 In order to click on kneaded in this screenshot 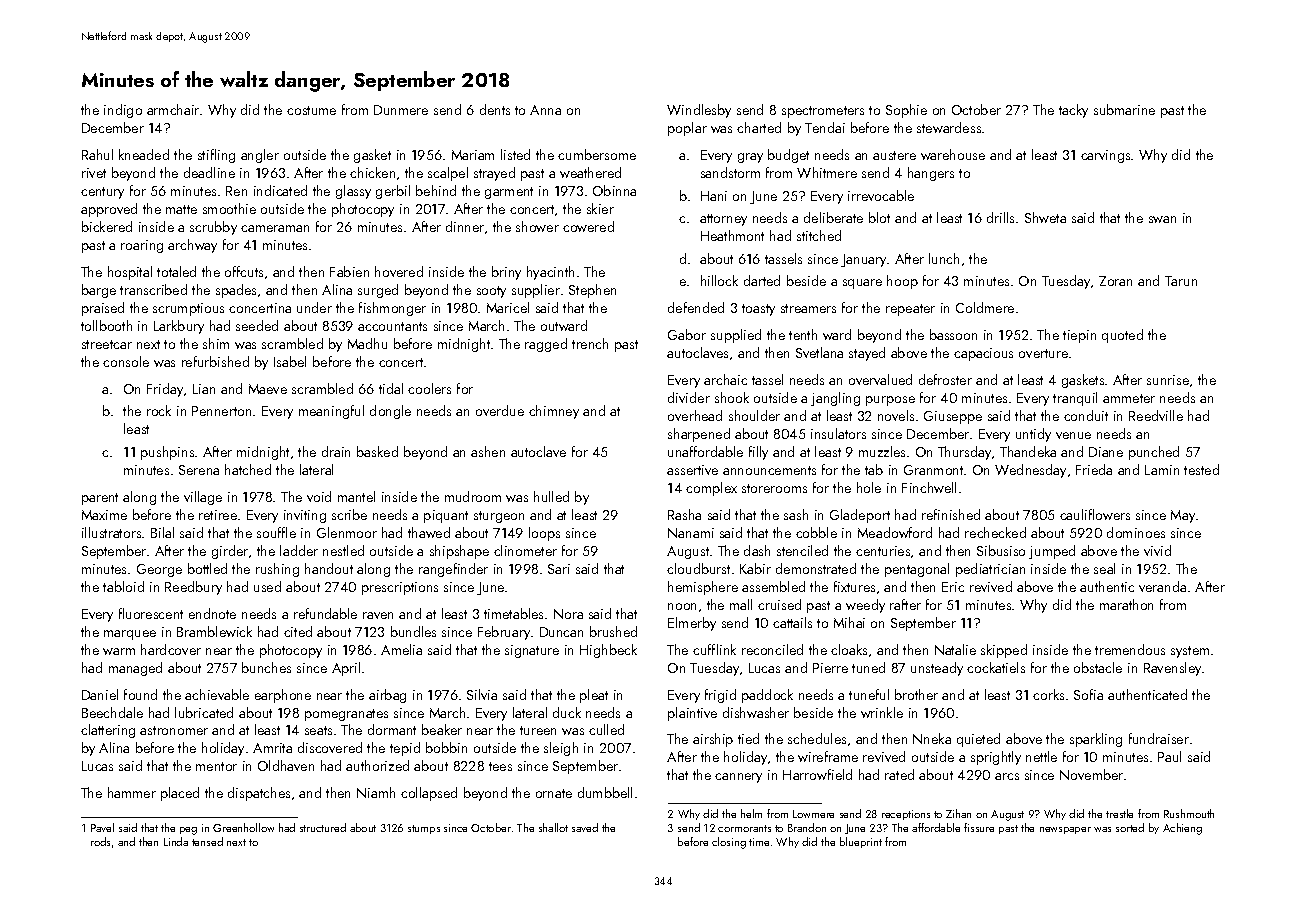, I will do `click(144, 154)`.
